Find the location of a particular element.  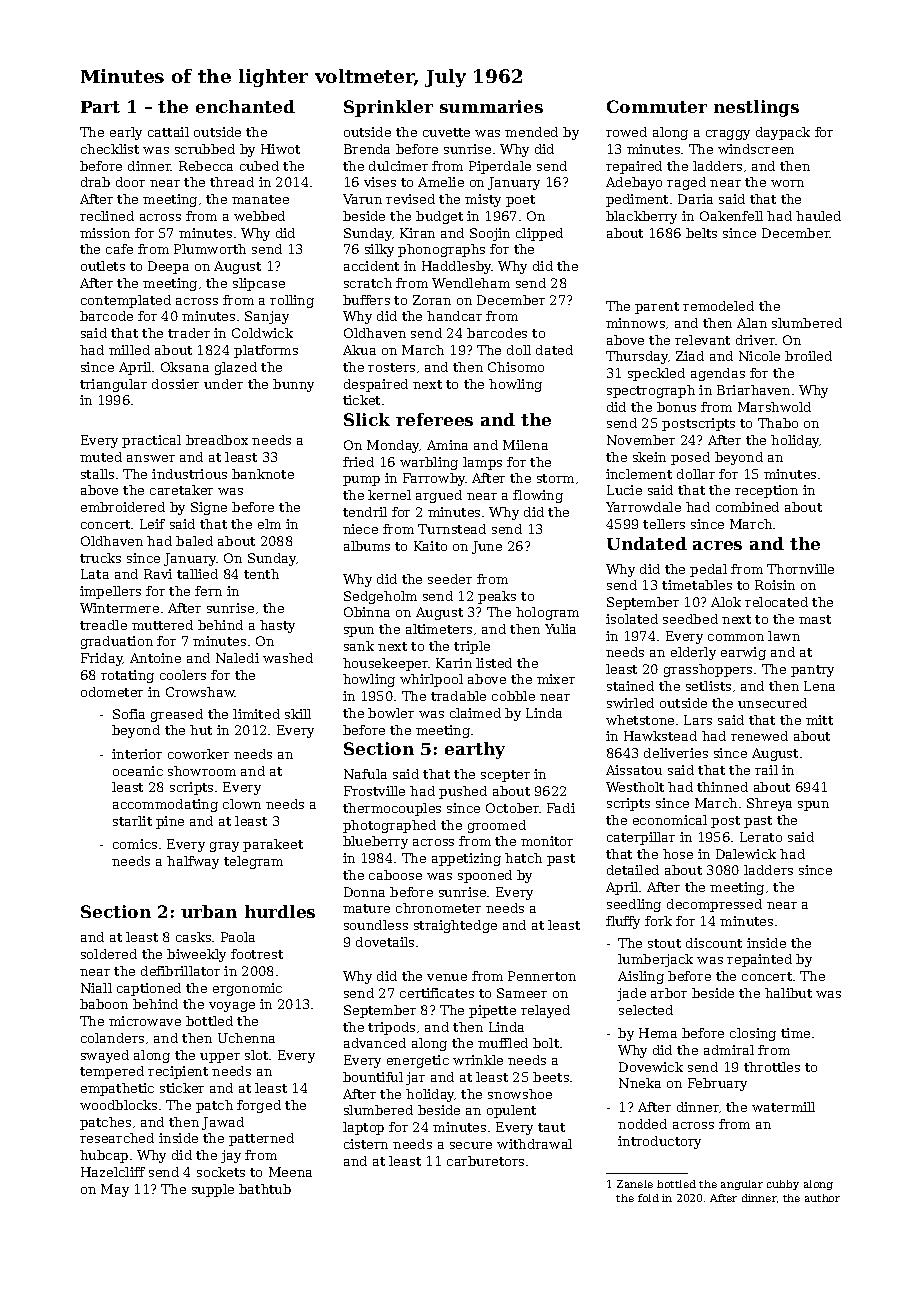

Frostville is located at coordinates (374, 791).
